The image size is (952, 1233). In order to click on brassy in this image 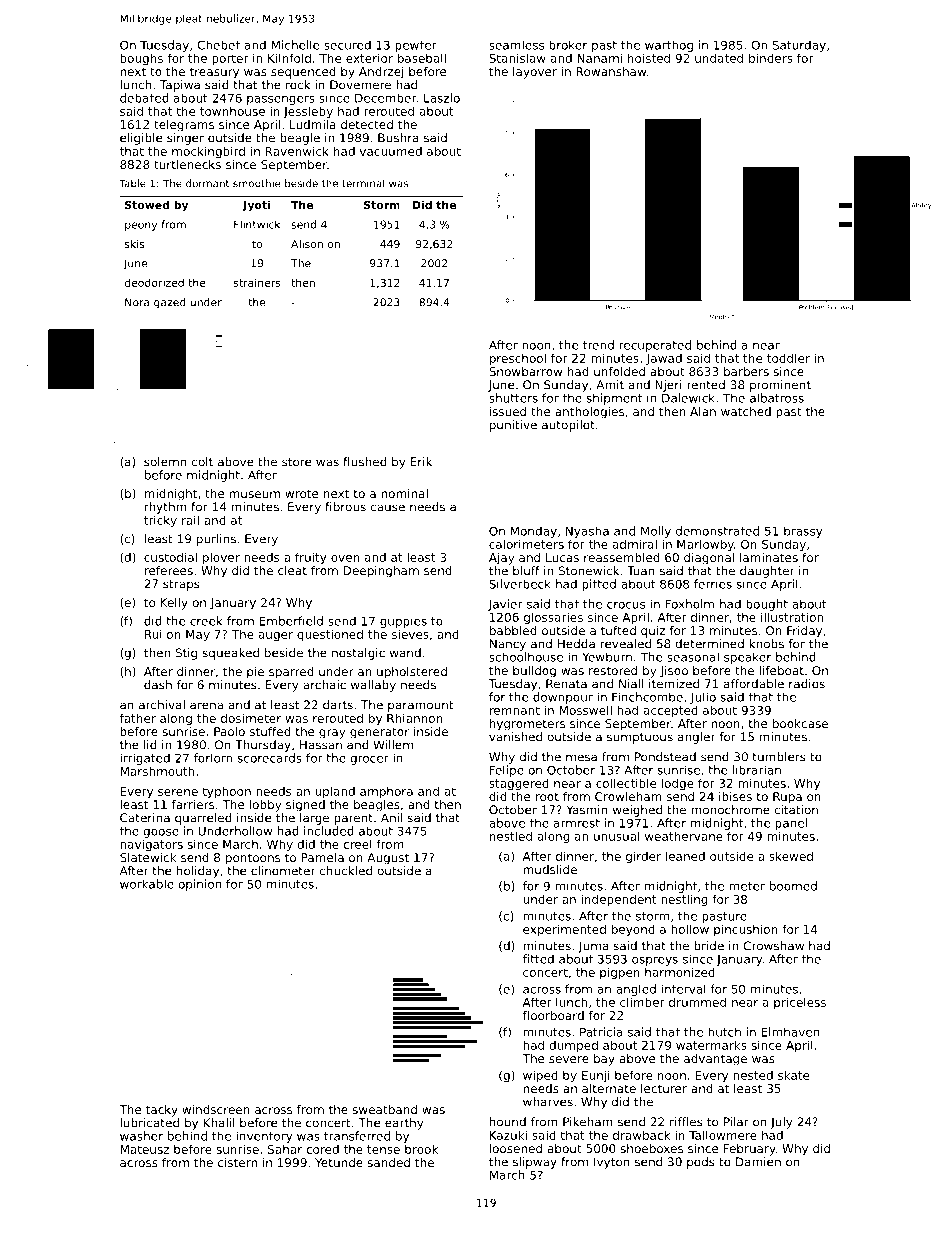, I will do `click(803, 532)`.
